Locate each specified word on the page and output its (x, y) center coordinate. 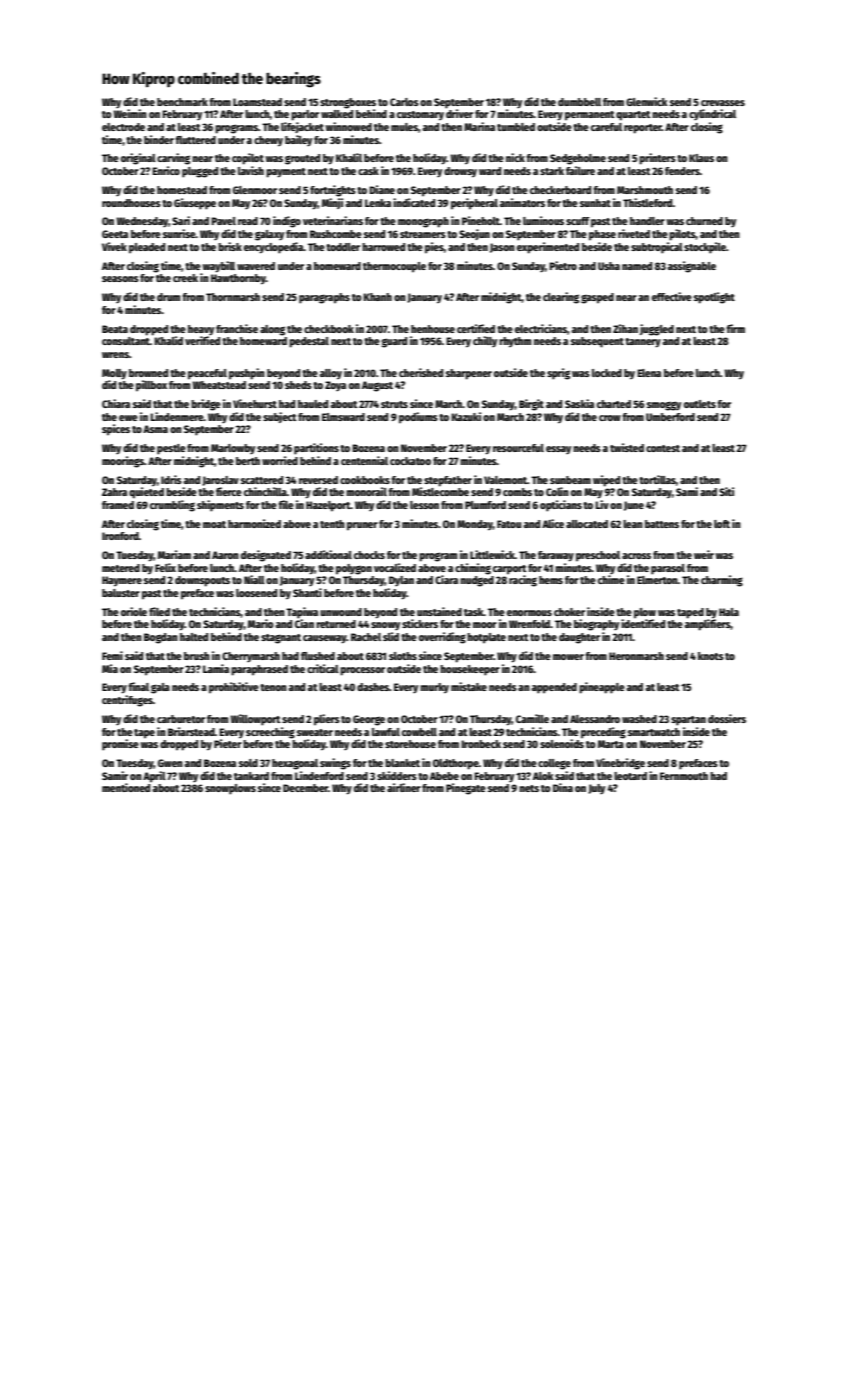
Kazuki (466, 416)
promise (120, 745)
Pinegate (466, 789)
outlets (700, 404)
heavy (201, 330)
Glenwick (647, 101)
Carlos (404, 102)
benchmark (182, 102)
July (596, 789)
